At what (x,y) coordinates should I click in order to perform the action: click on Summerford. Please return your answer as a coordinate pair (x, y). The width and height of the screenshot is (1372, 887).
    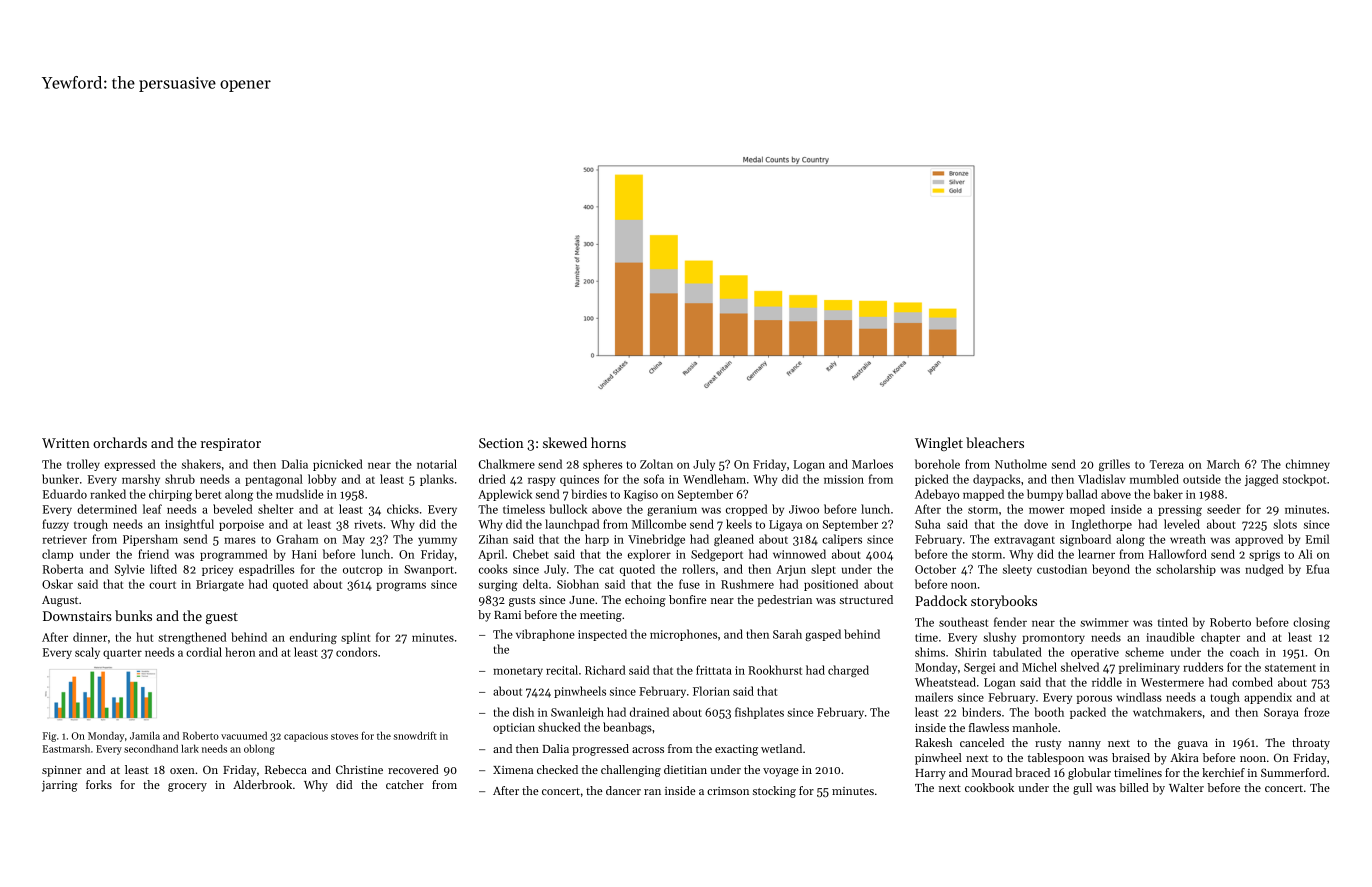
    Looking at the image, I should click on (1293, 772).
